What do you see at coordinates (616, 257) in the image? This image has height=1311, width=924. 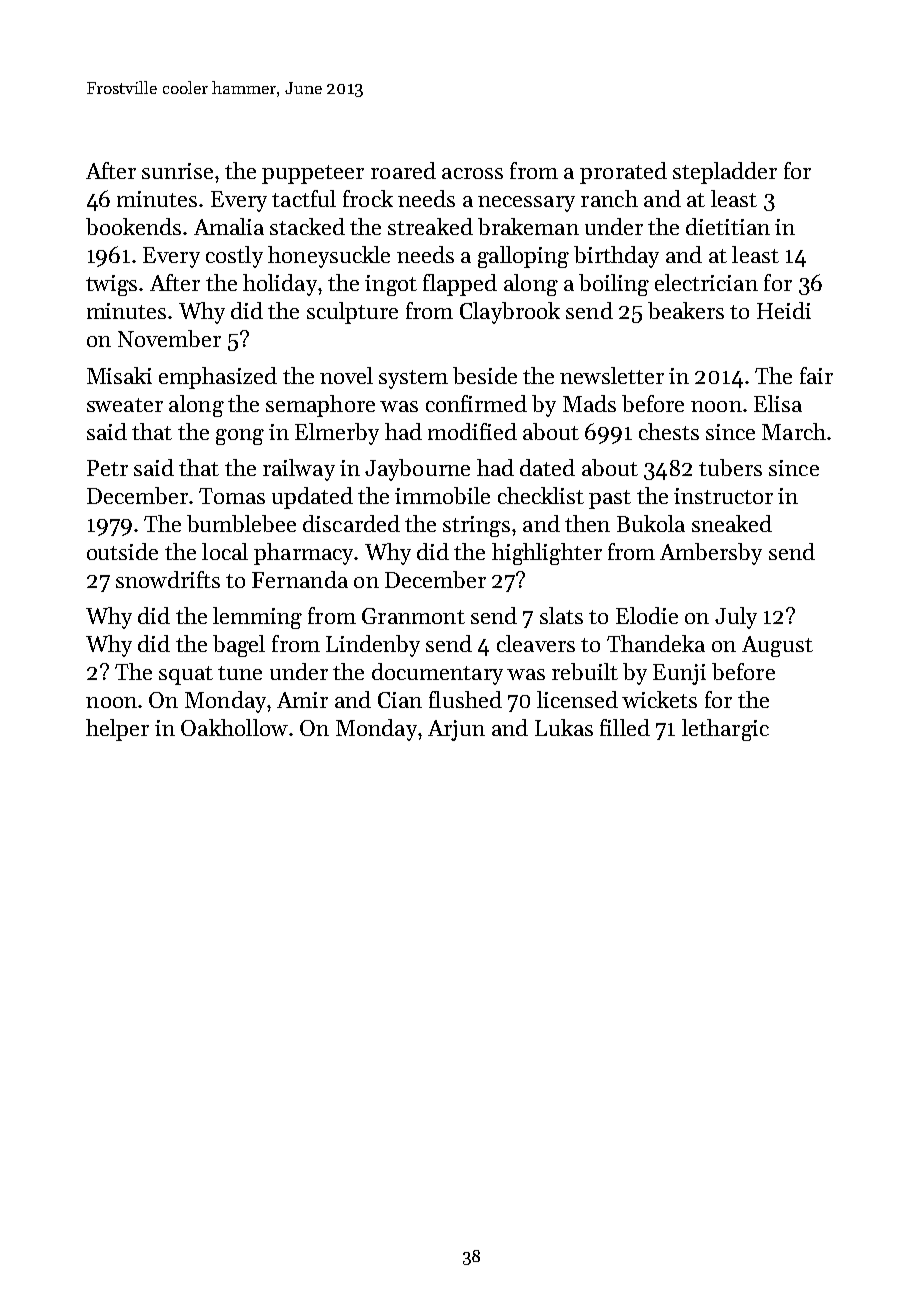 I see `birthday` at bounding box center [616, 257].
